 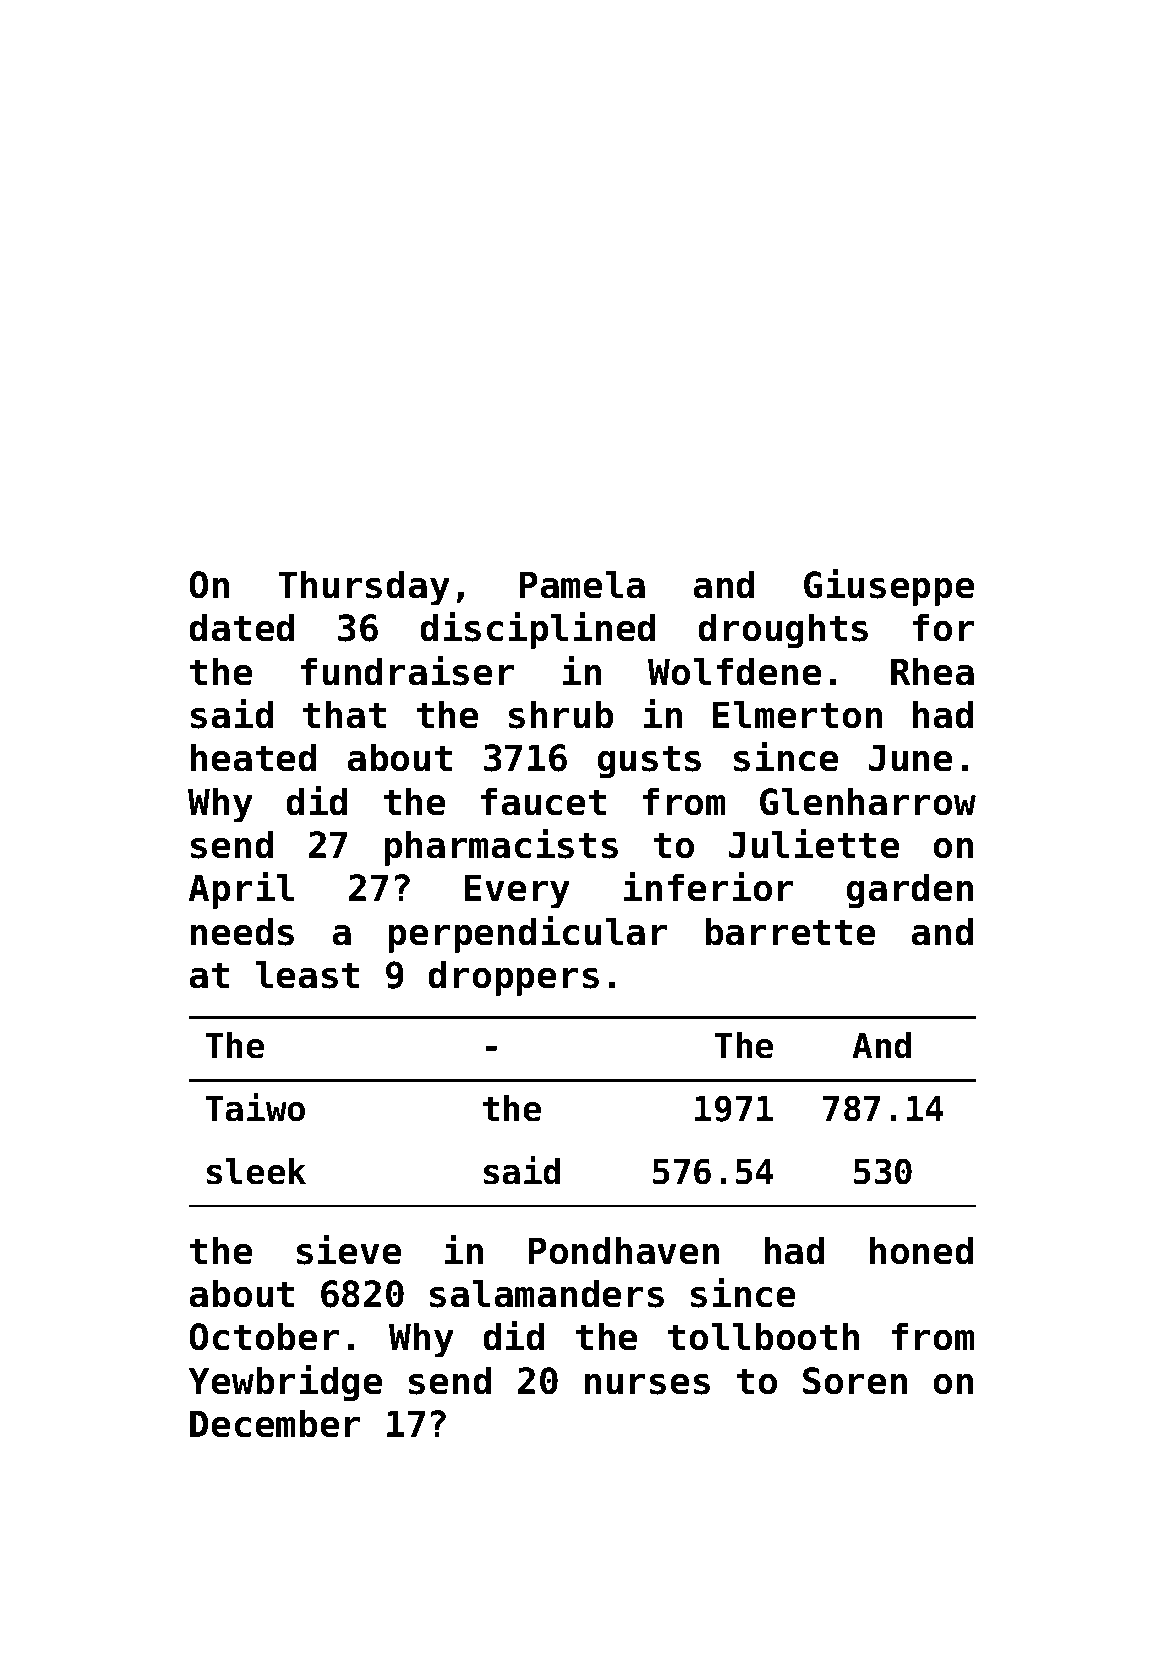 What do you see at coordinates (256, 1171) in the screenshot?
I see `sleek` at bounding box center [256, 1171].
